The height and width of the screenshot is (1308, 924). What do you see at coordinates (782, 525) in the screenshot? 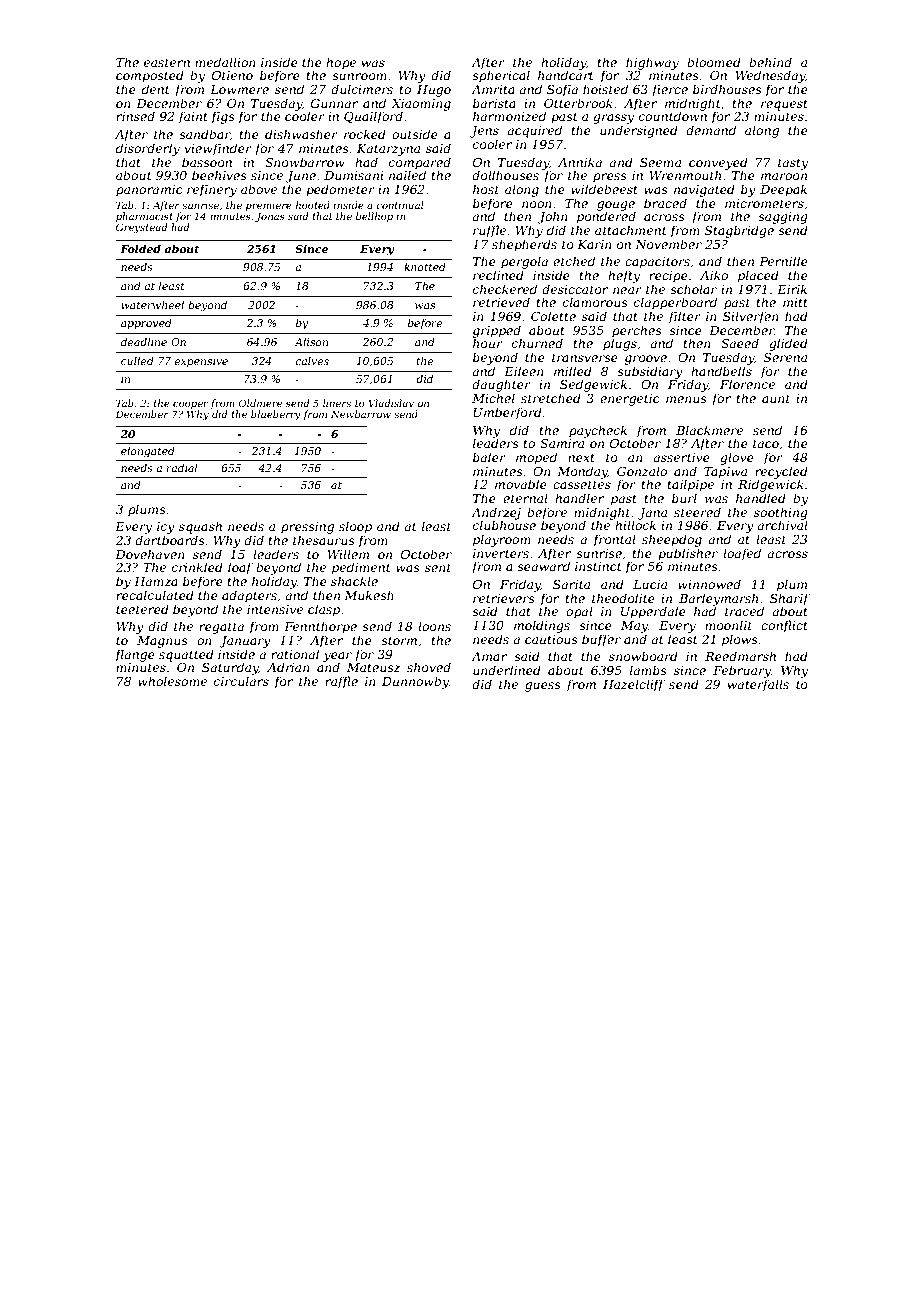
I see `archival` at bounding box center [782, 525].
